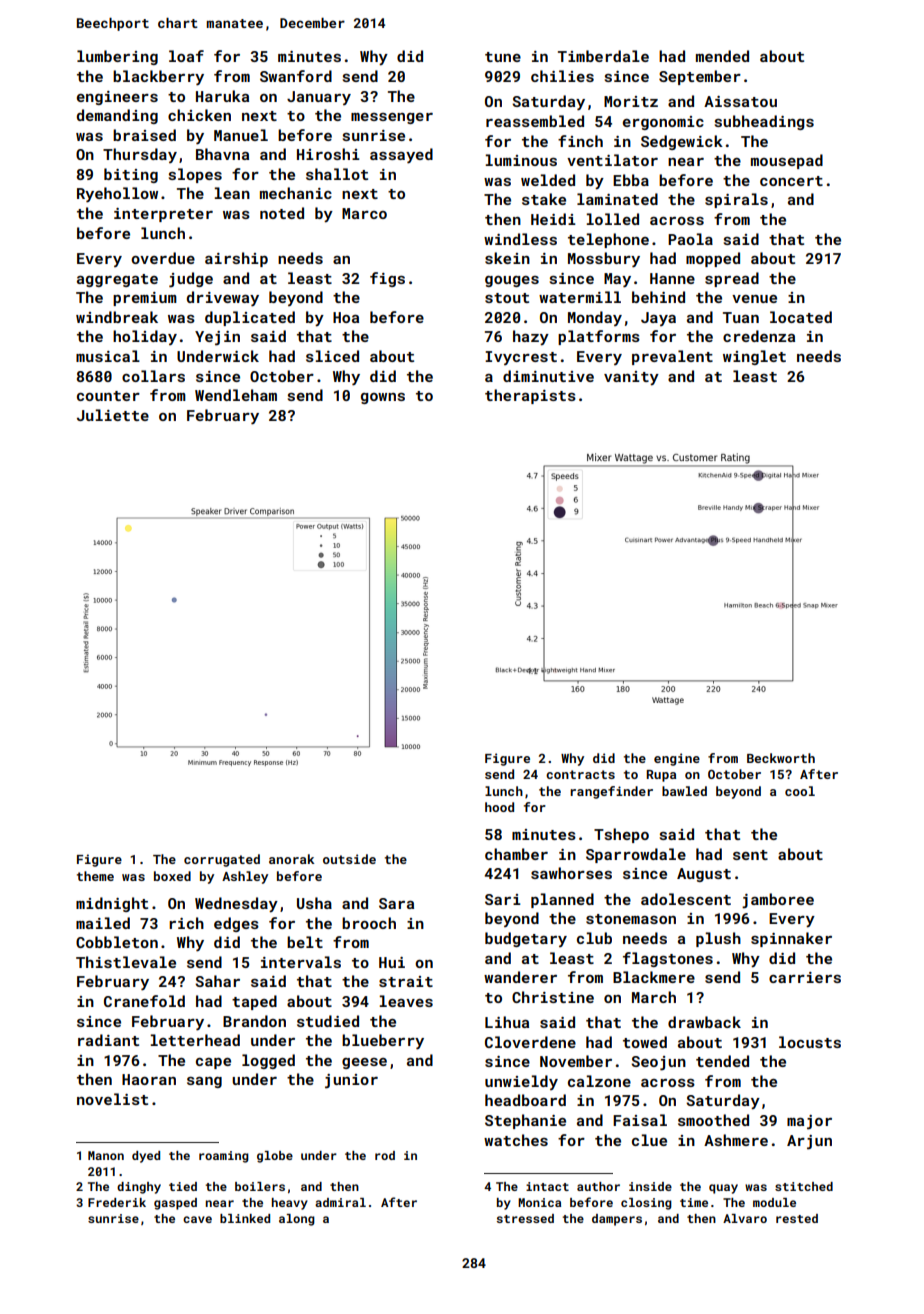 The width and height of the image is (924, 1314). What do you see at coordinates (754, 357) in the image?
I see `winglet` at bounding box center [754, 357].
